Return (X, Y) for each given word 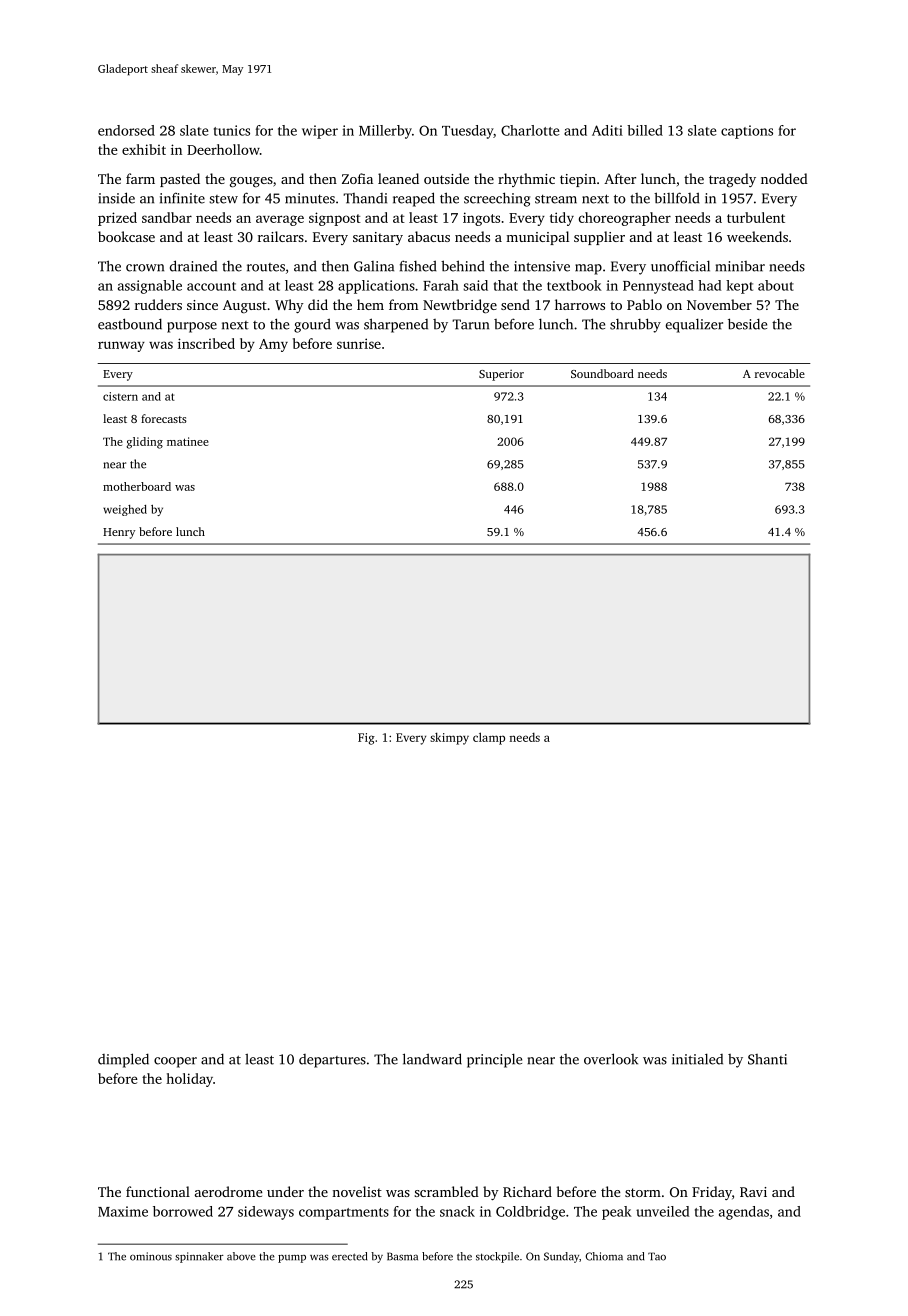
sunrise (359, 343)
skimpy (449, 738)
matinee (188, 441)
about (776, 285)
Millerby (385, 132)
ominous (151, 1256)
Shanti (767, 1059)
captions (747, 132)
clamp (489, 738)
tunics (232, 130)
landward (432, 1059)
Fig (366, 739)
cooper (175, 1062)
